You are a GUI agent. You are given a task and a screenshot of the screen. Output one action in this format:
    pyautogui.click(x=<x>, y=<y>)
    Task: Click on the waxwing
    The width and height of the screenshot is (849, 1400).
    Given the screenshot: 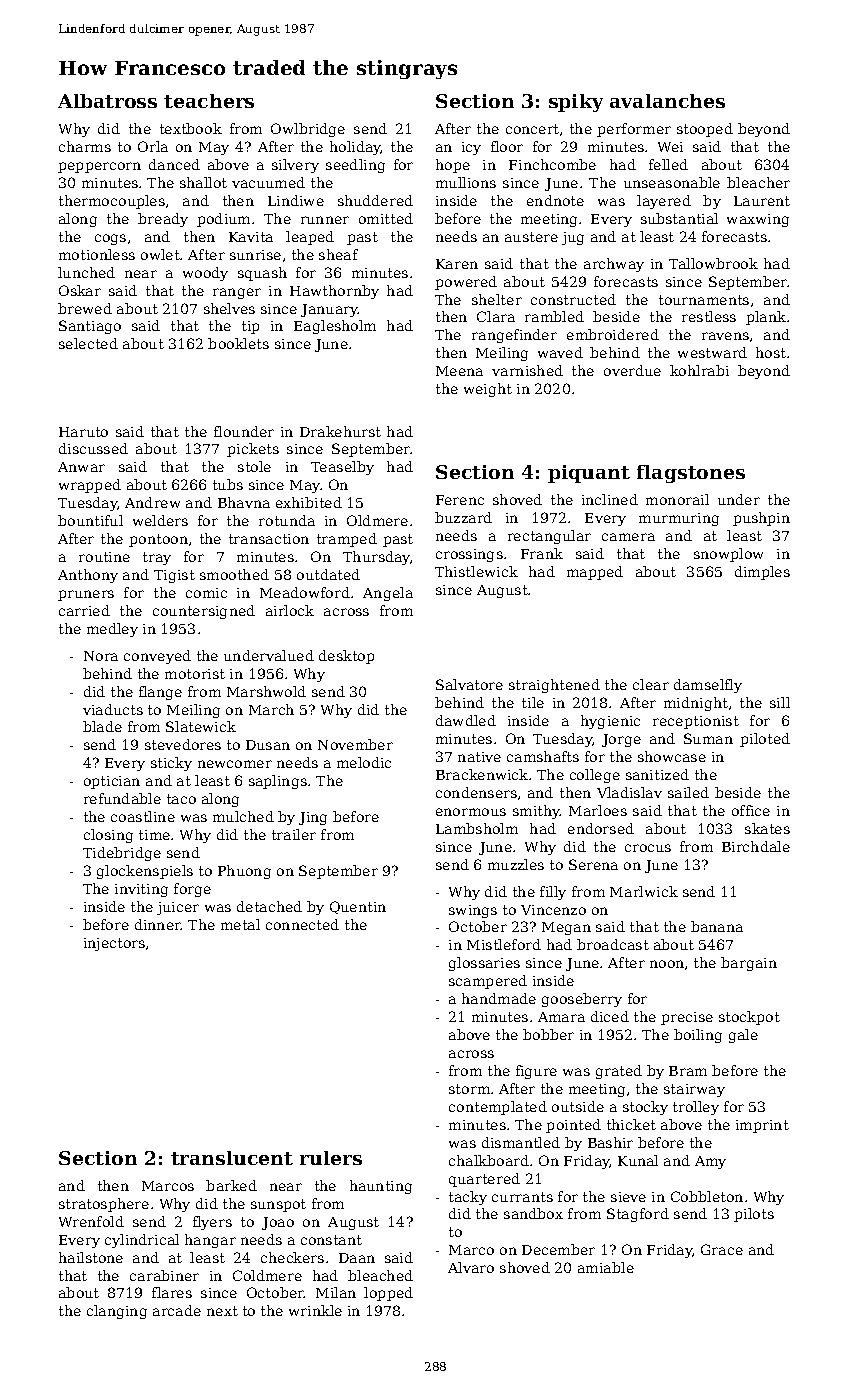 What is the action you would take?
    pyautogui.click(x=758, y=220)
